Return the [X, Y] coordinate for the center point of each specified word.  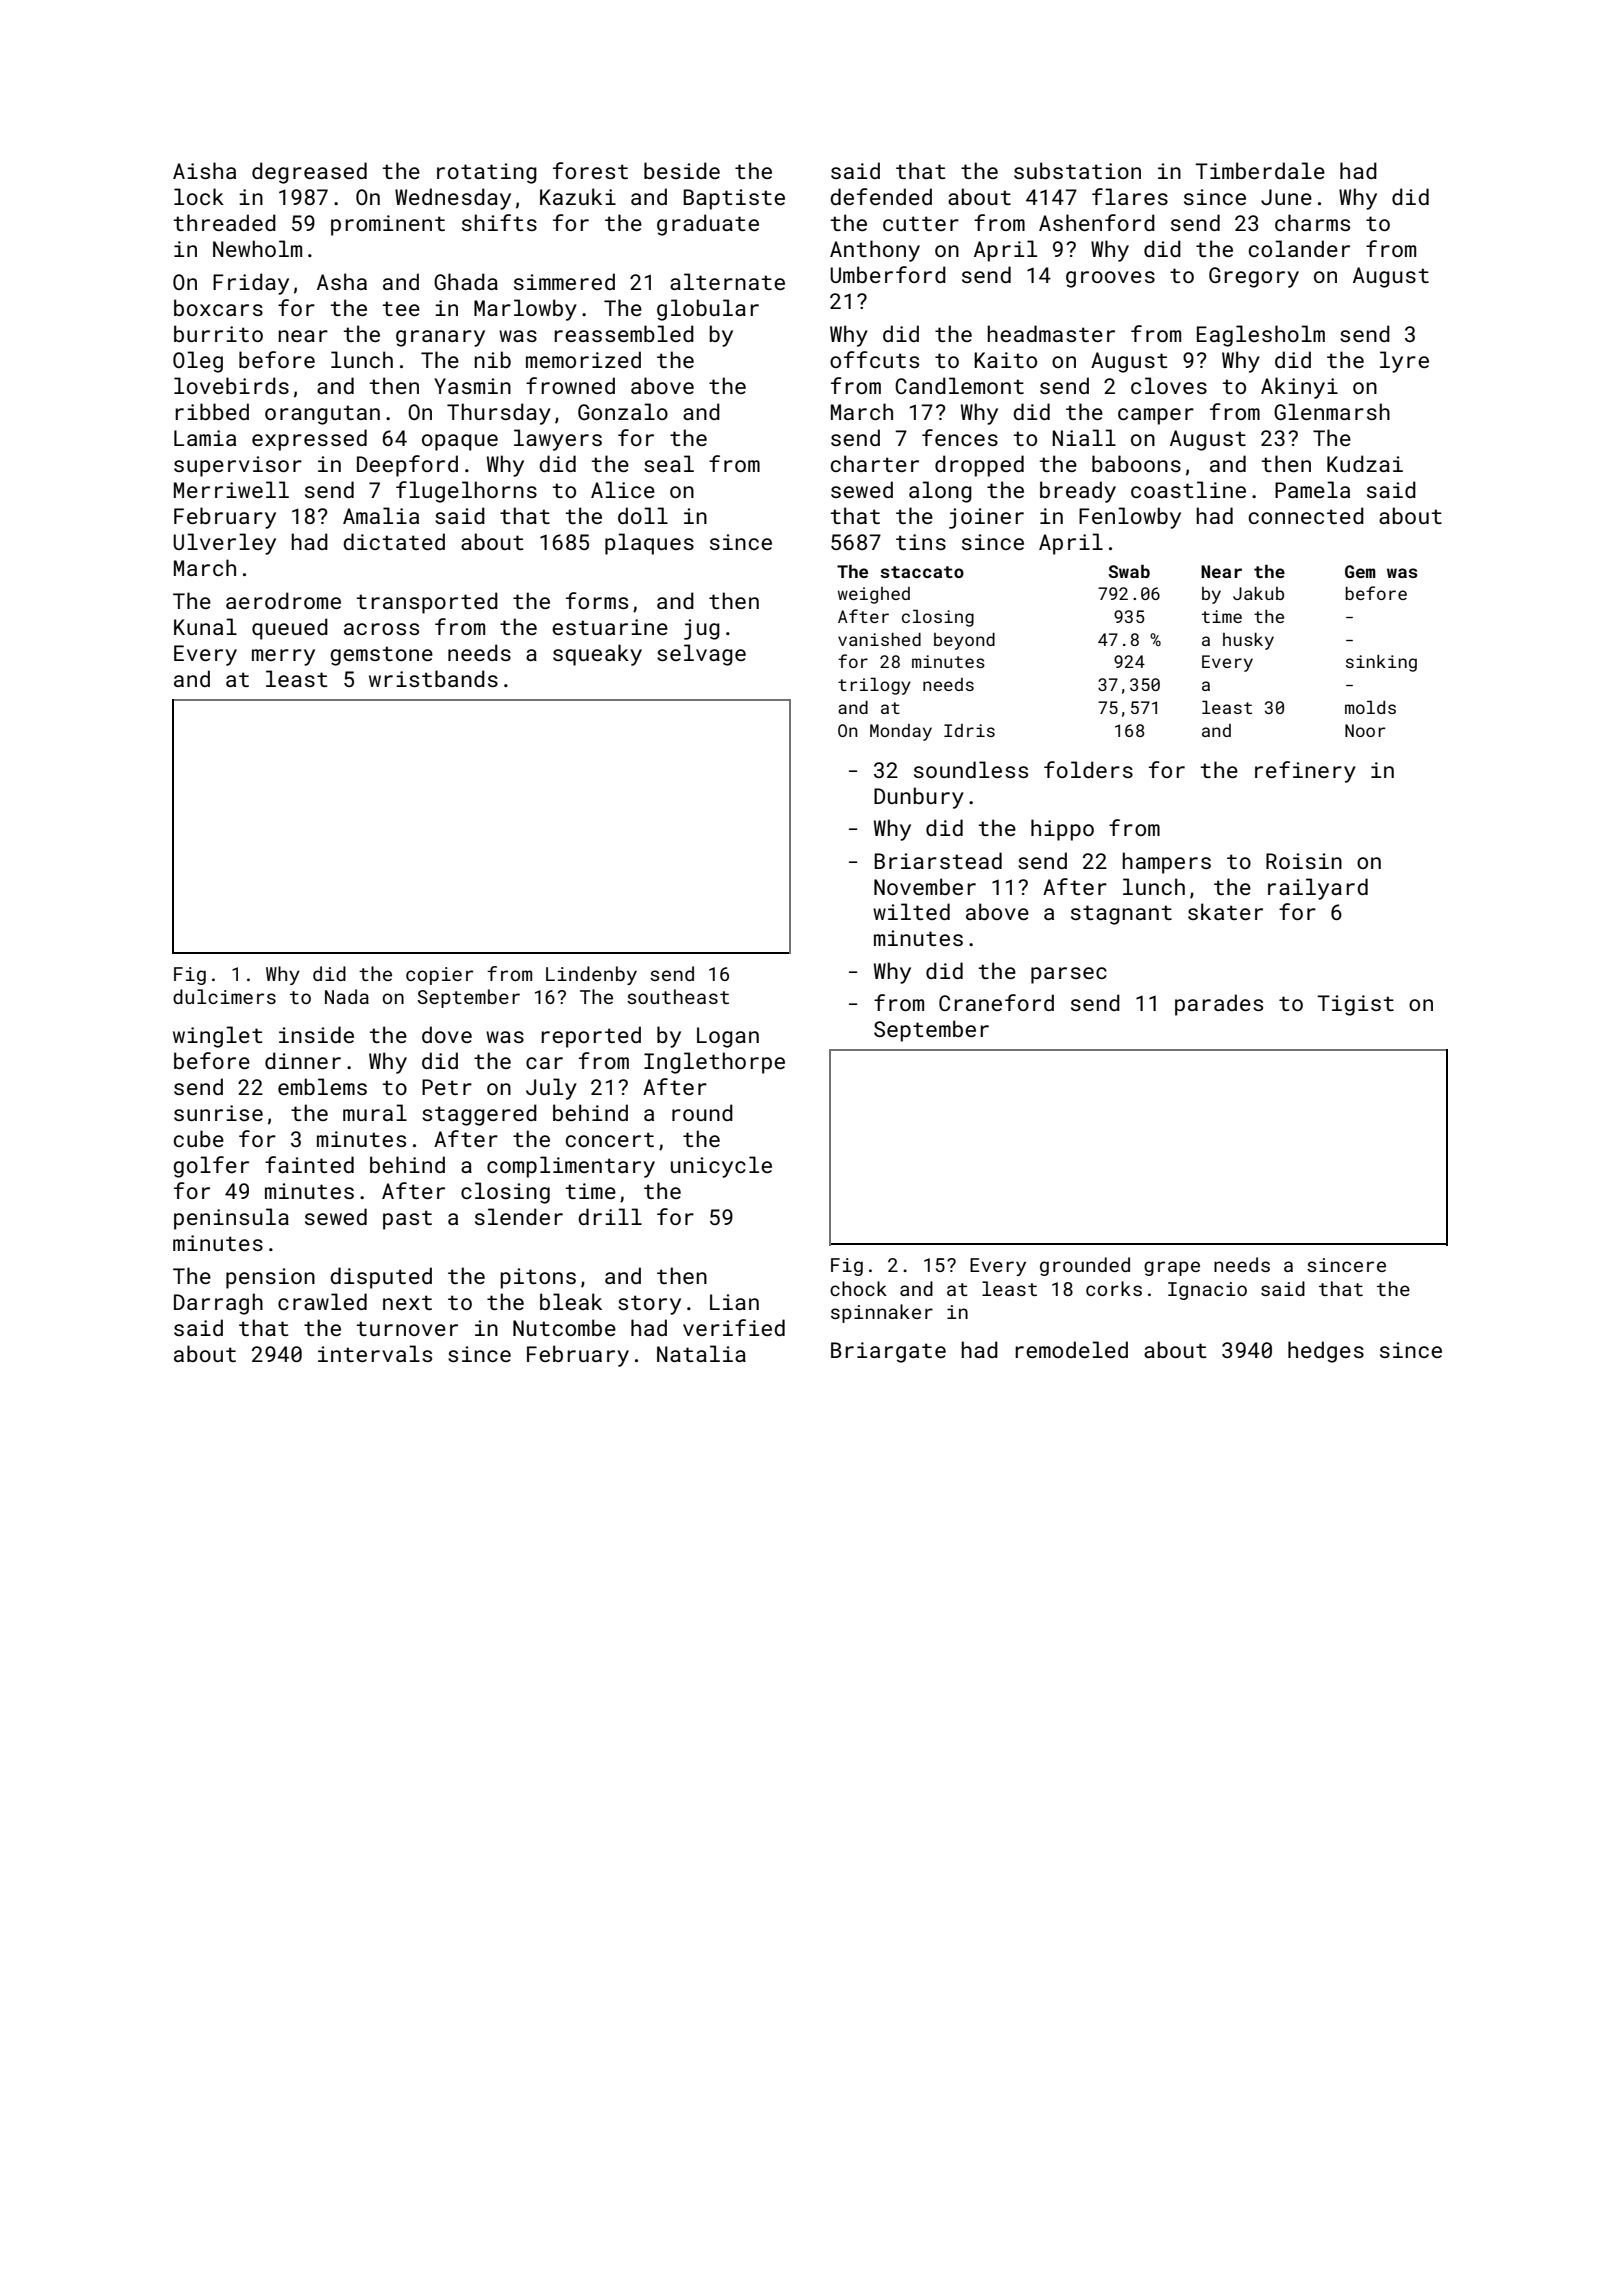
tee [401, 308]
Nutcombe [564, 1327]
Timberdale [1260, 170]
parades [1219, 1005]
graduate [708, 225]
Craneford [996, 1002]
